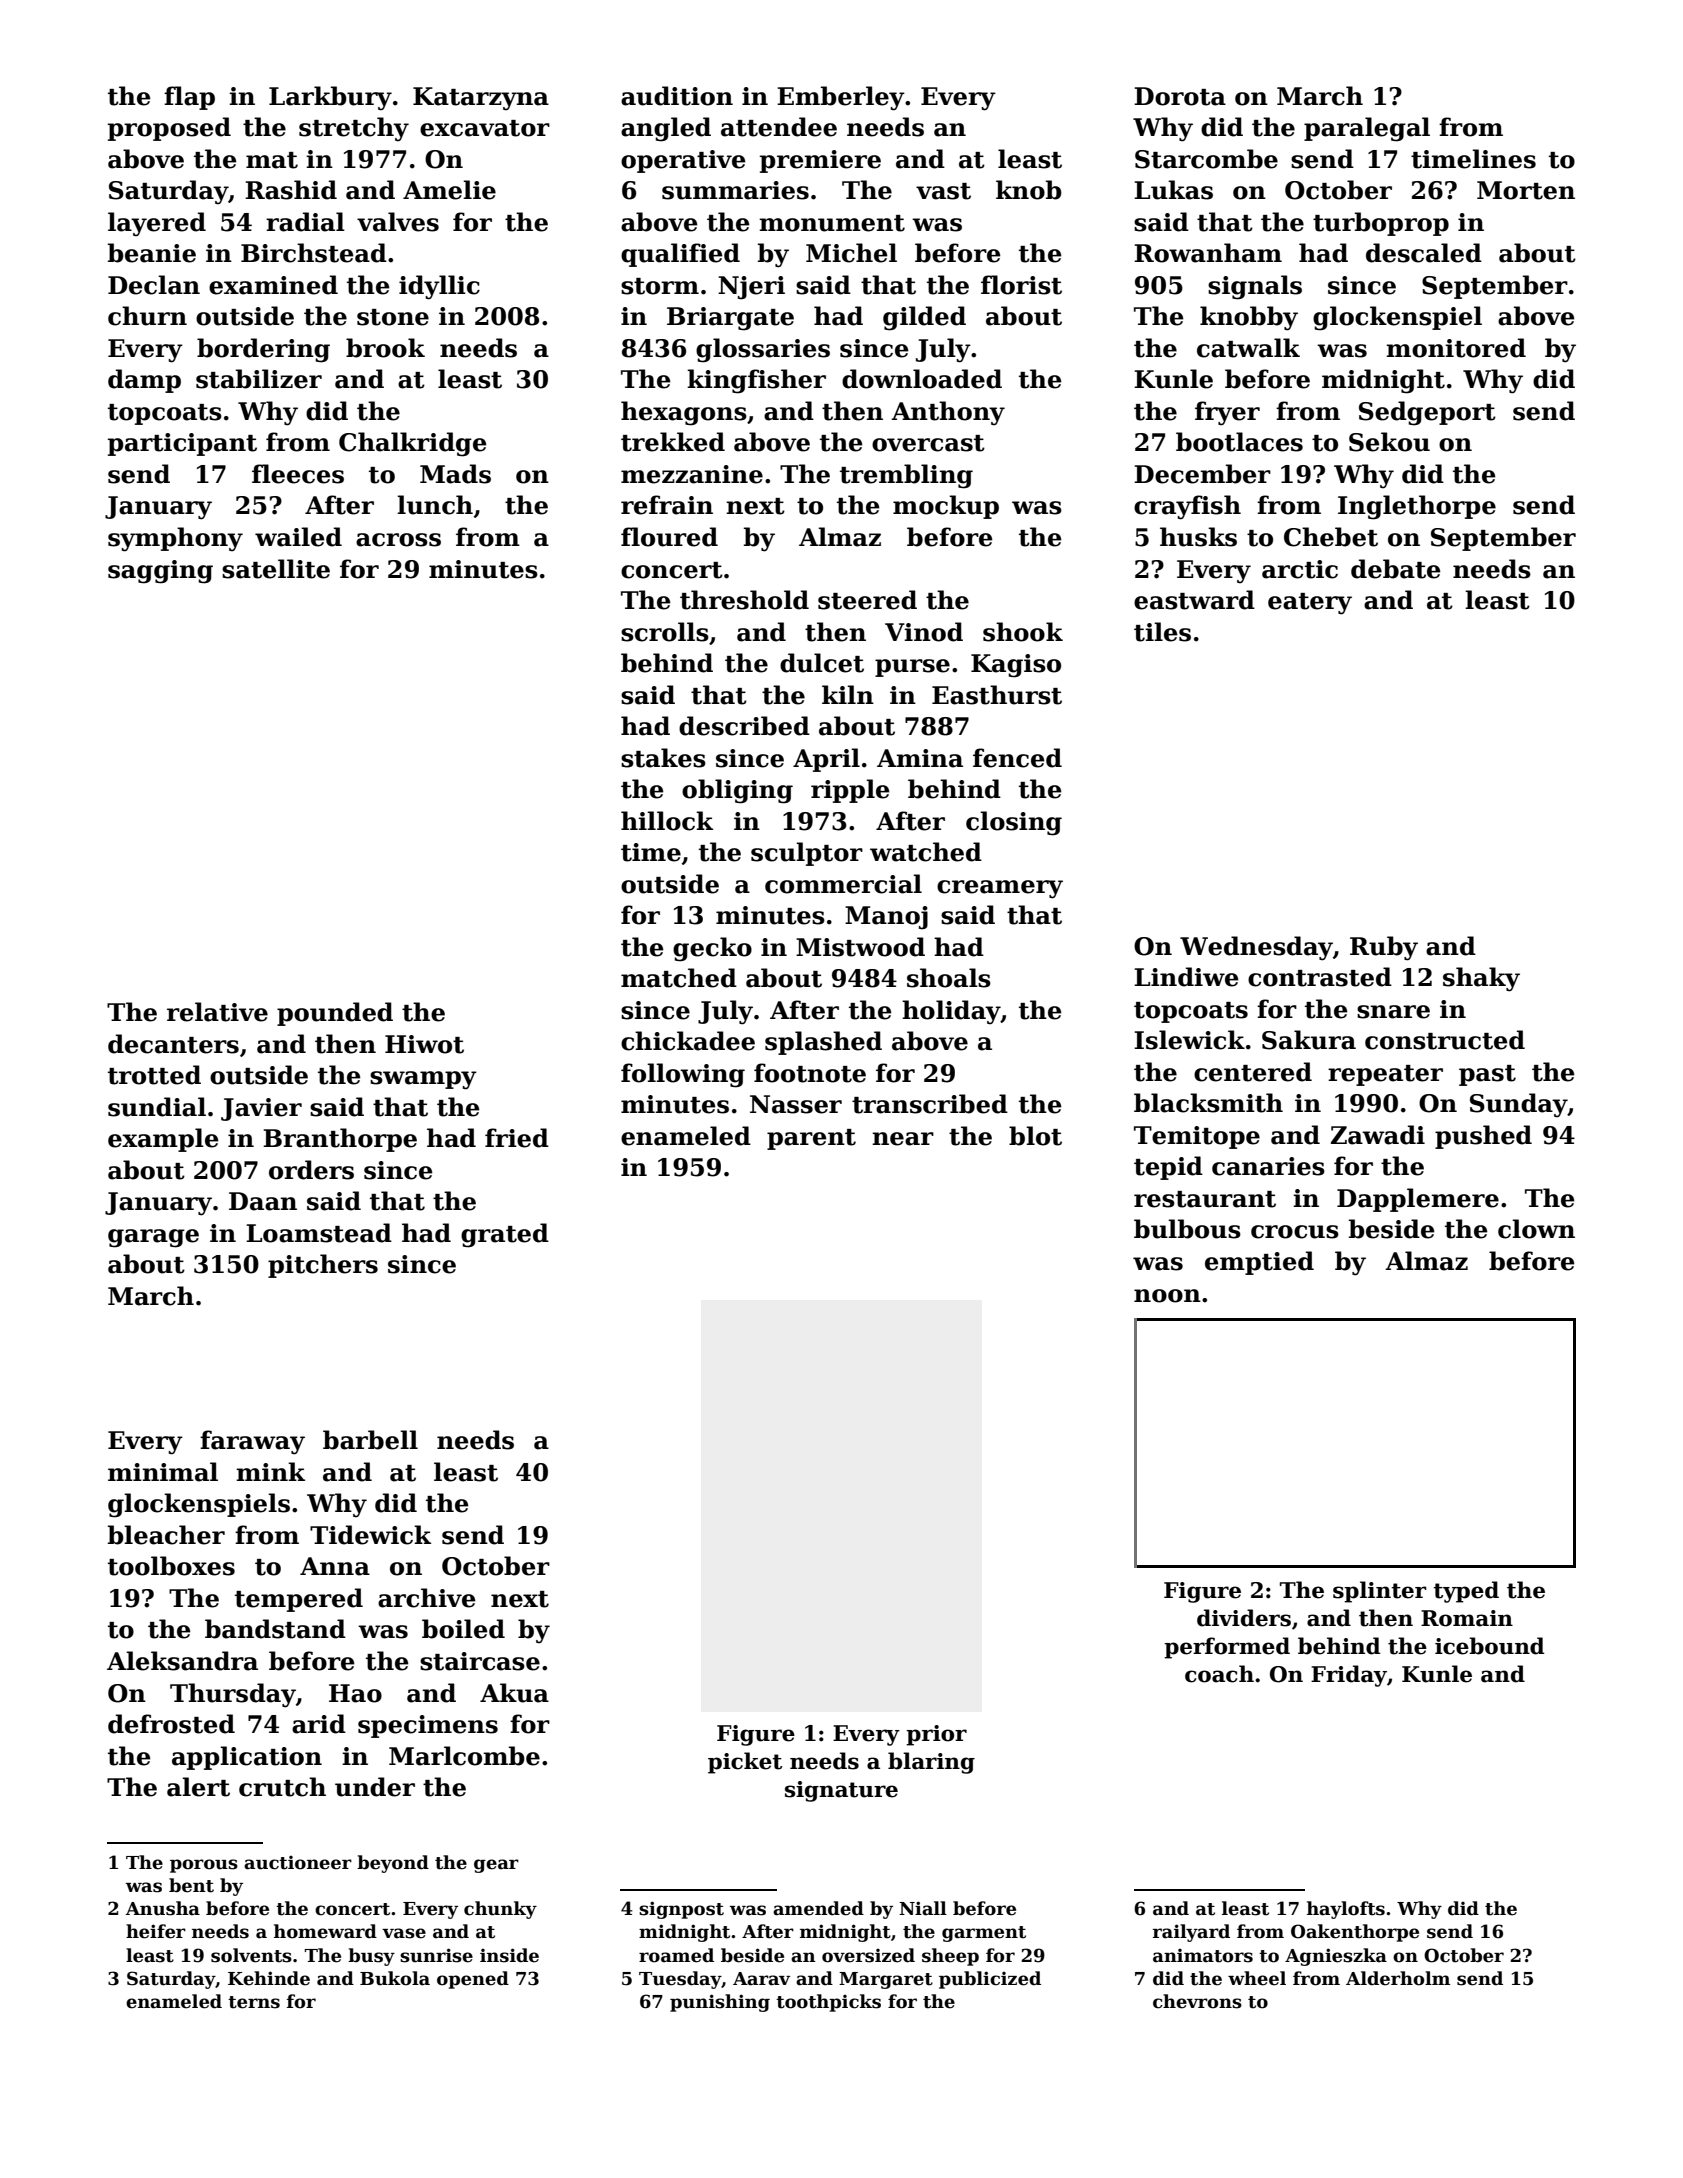  Describe the element at coordinates (427, 1598) in the screenshot. I see `archive` at that location.
